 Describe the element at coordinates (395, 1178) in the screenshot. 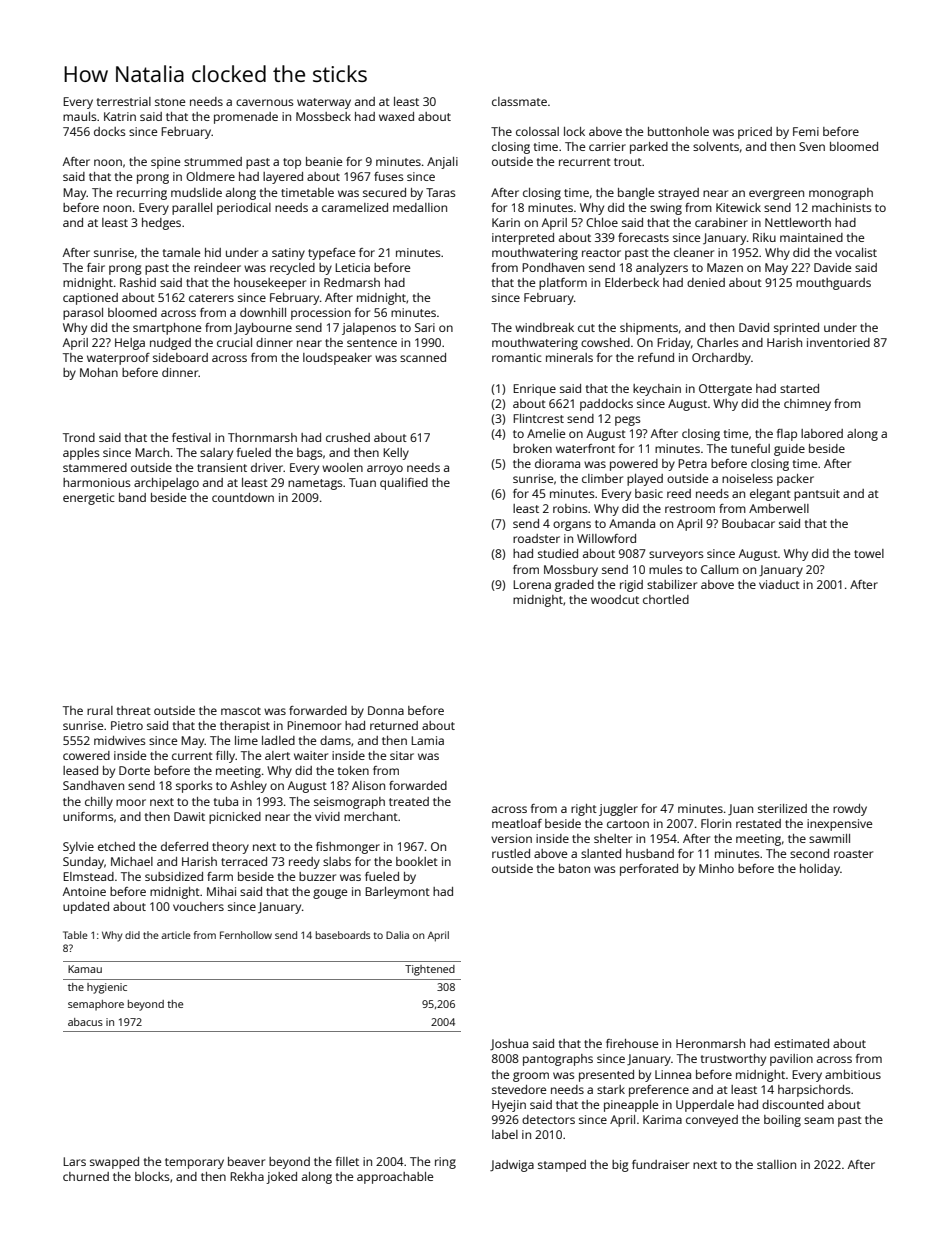

I see `approachable` at that location.
